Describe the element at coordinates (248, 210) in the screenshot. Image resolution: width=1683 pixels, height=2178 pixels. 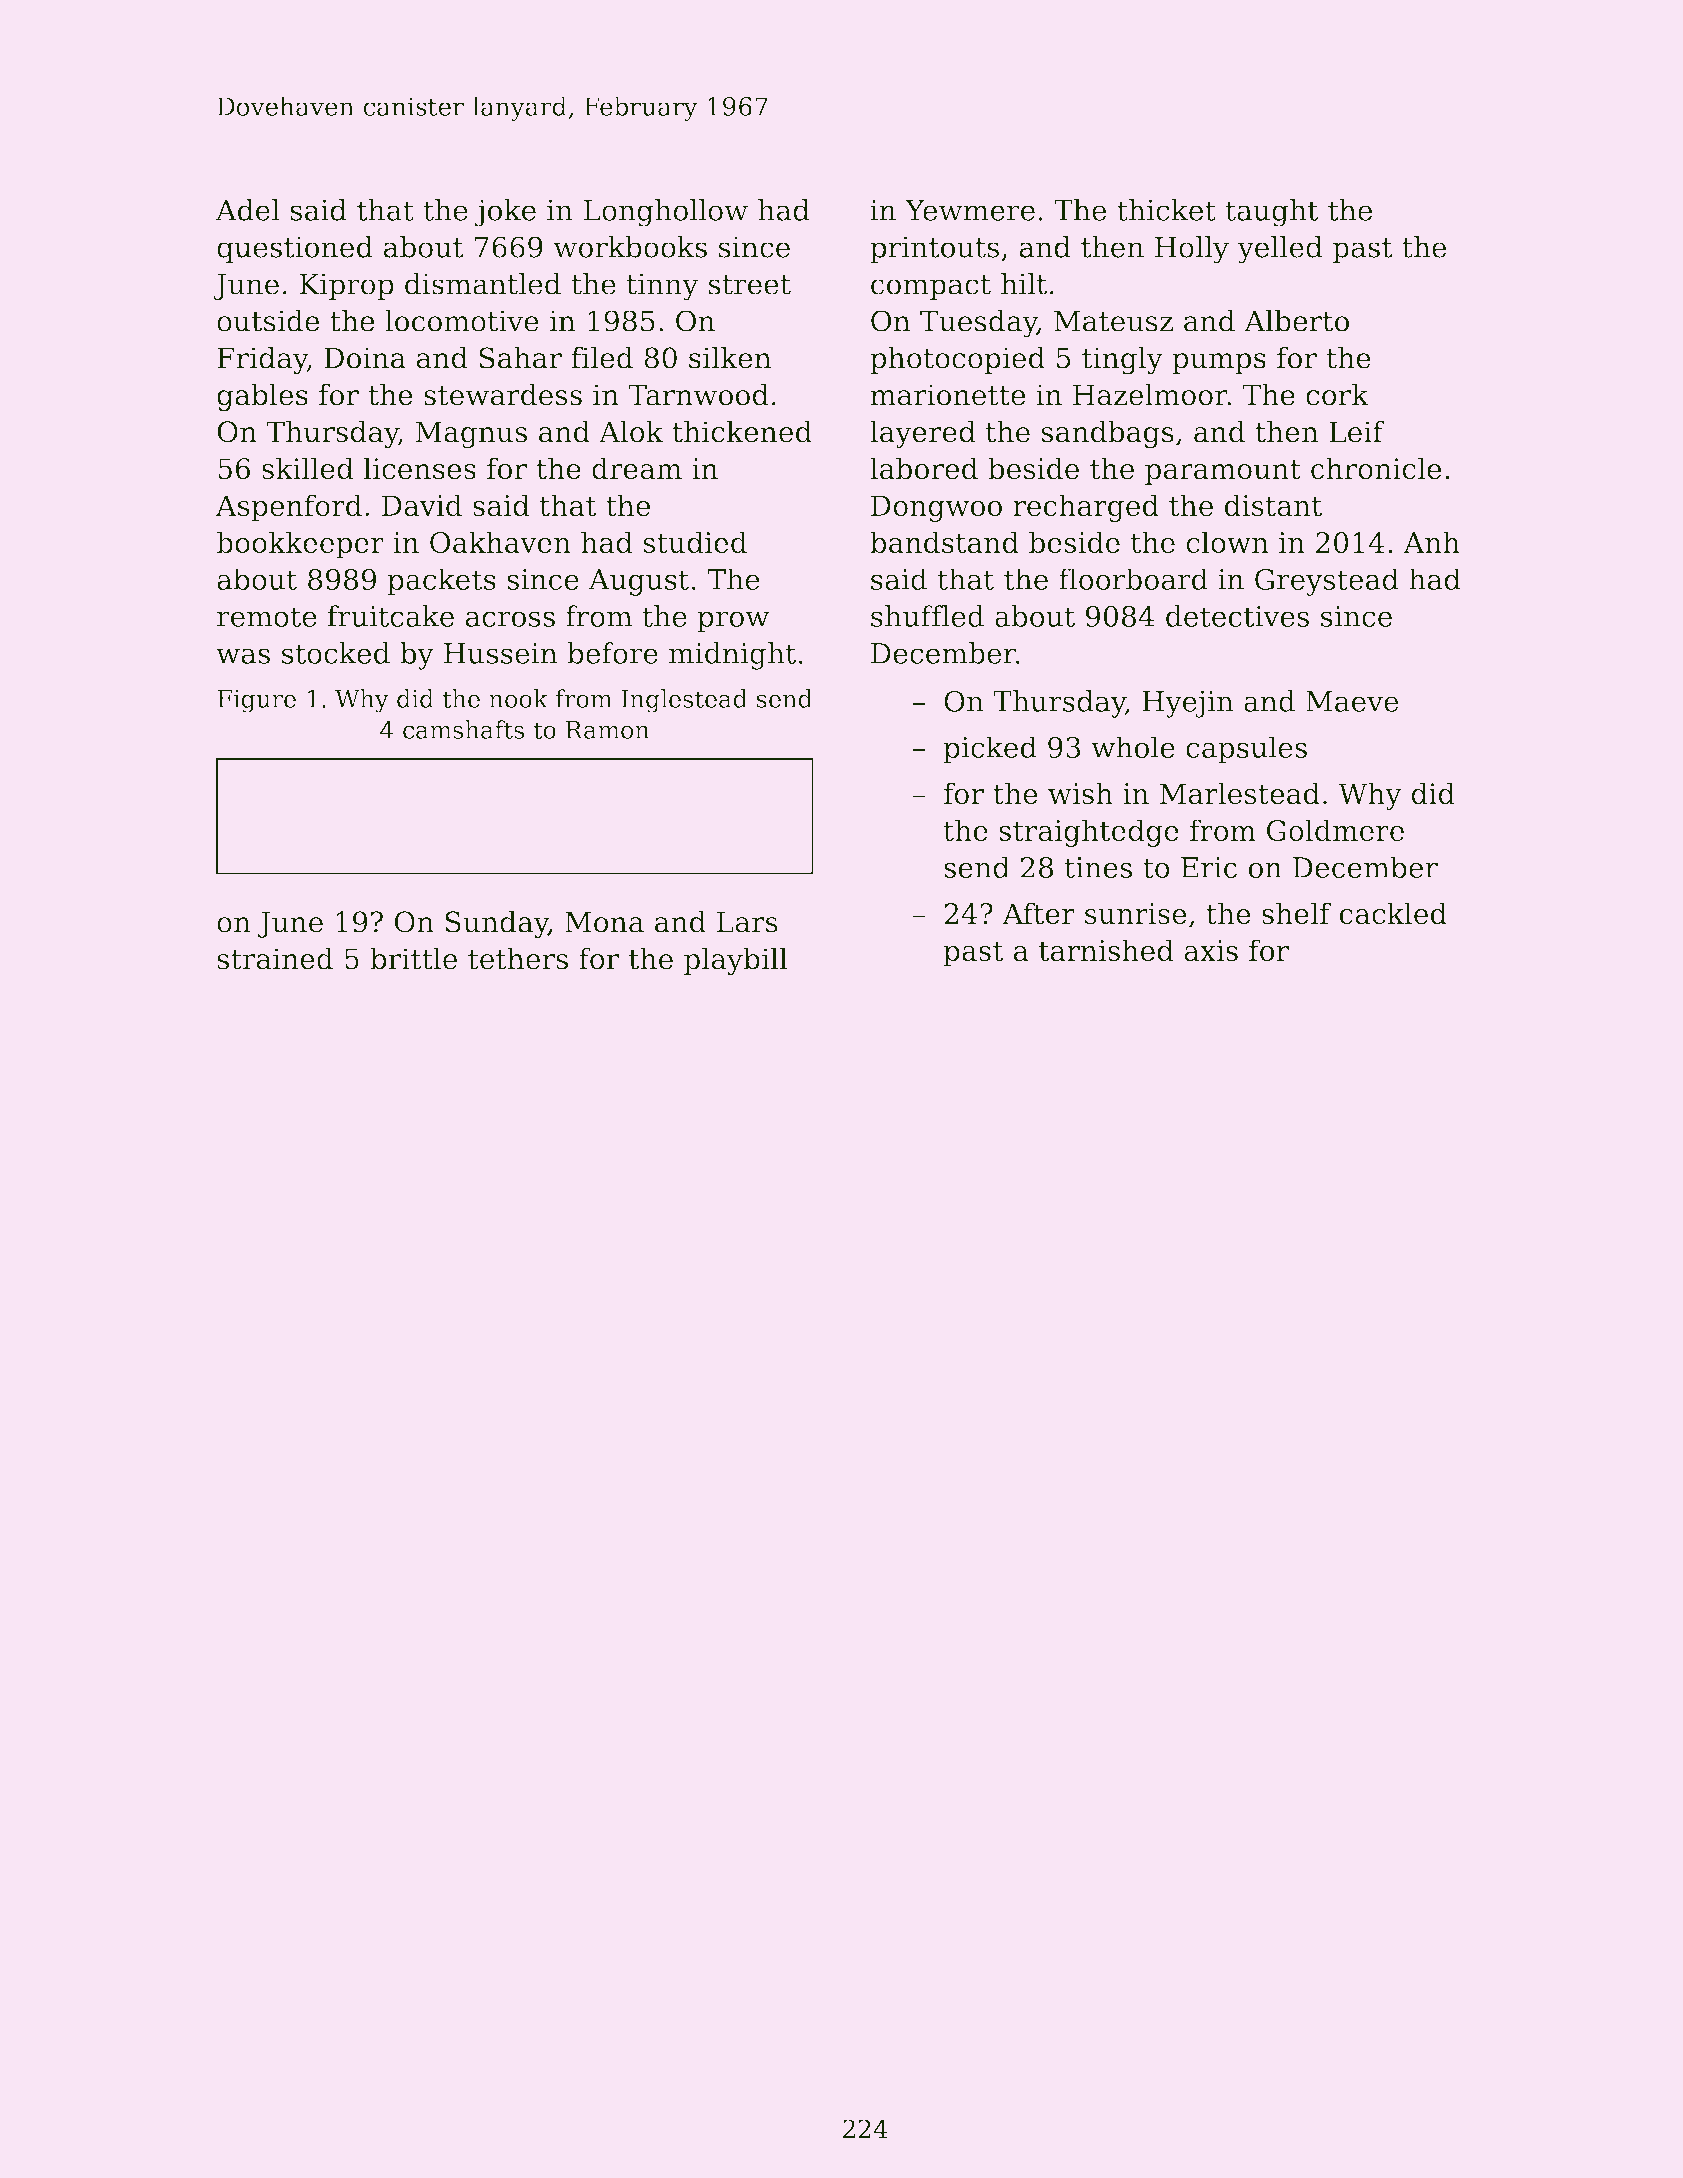
I see `Adel` at that location.
